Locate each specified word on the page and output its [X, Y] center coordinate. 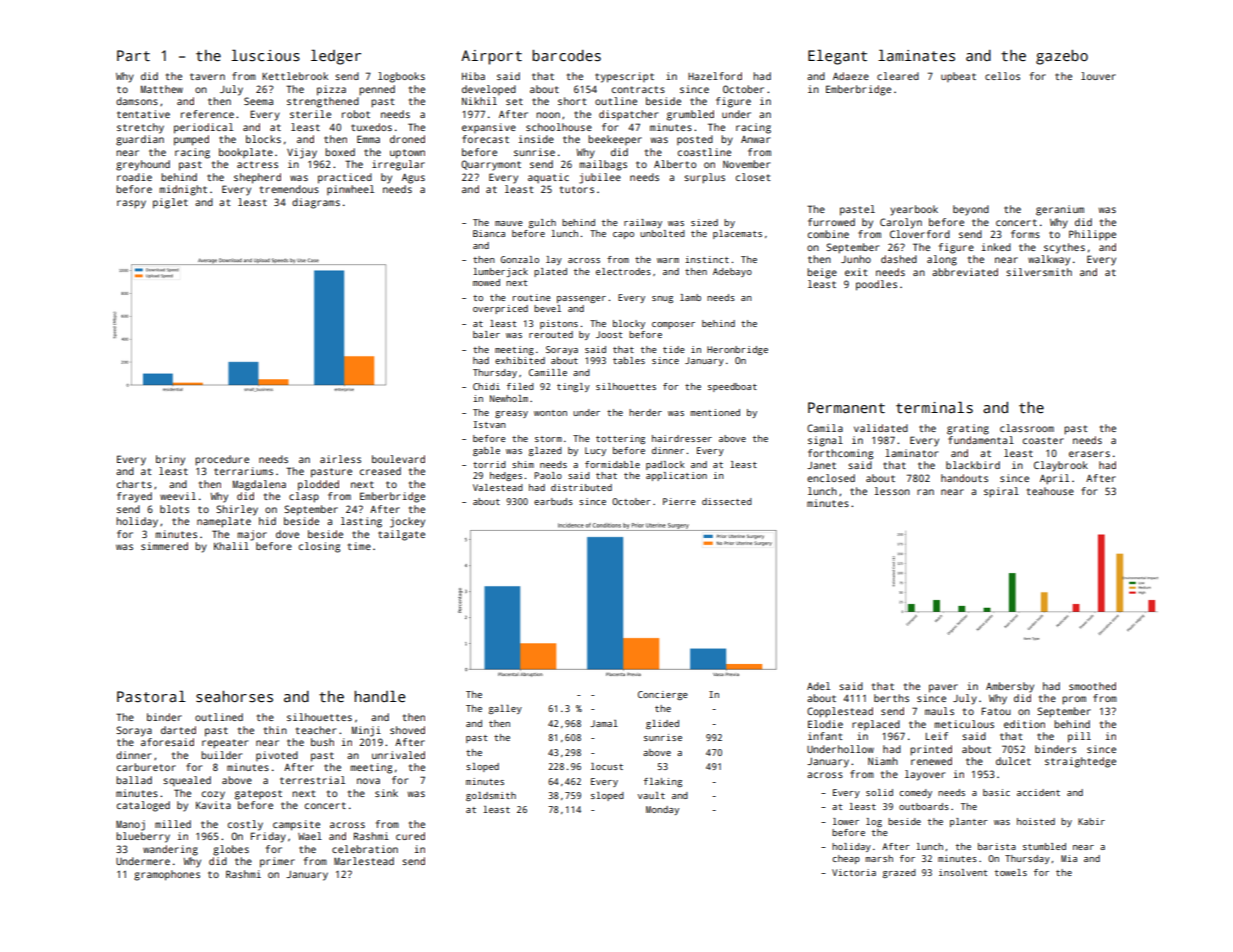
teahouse [1050, 491]
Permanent [846, 407]
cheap [846, 859]
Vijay [302, 153]
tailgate [401, 535]
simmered [164, 546]
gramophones [167, 875]
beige [822, 273]
